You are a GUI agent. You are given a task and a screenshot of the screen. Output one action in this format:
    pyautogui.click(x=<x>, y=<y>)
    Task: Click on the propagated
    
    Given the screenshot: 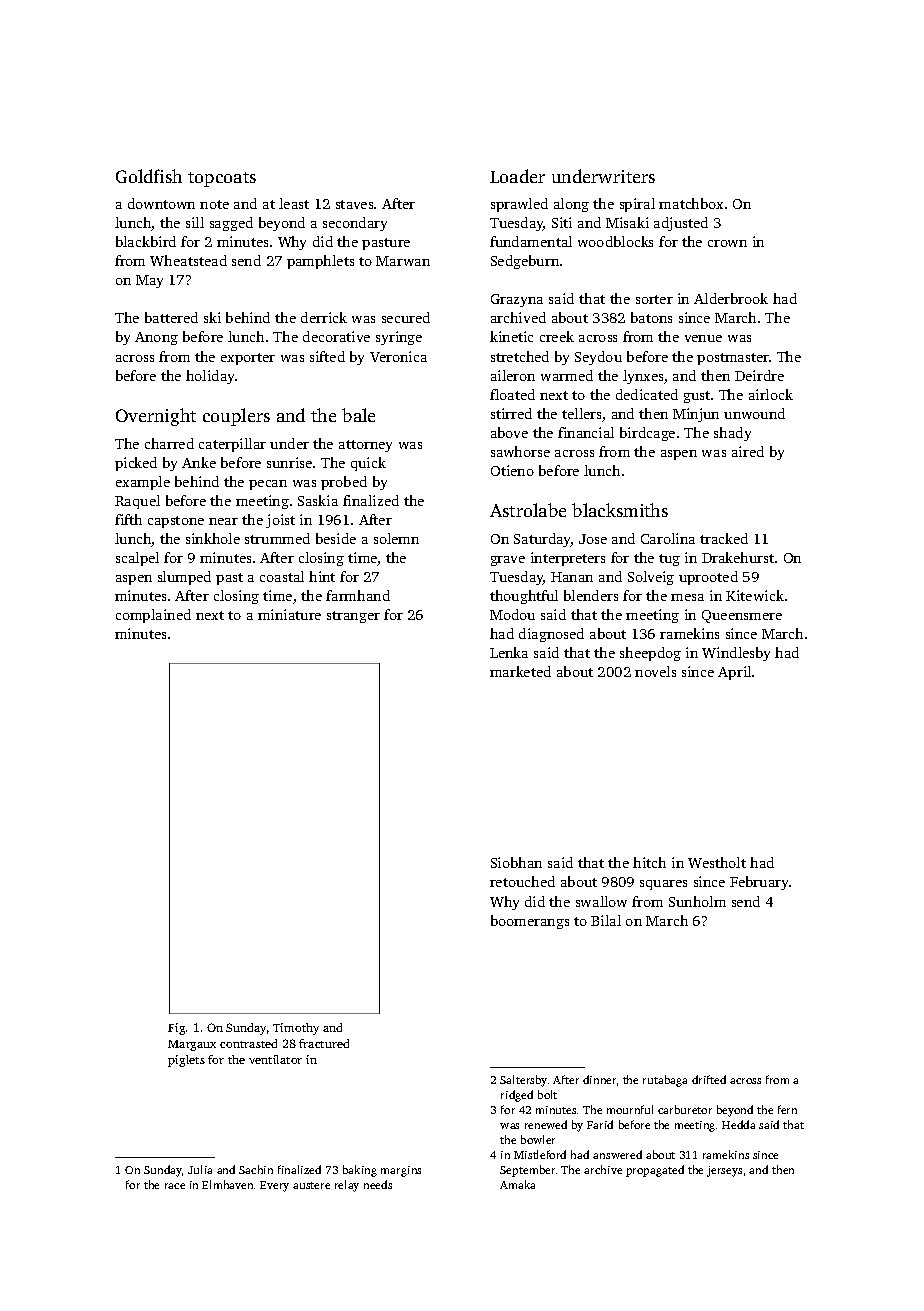 What is the action you would take?
    pyautogui.click(x=655, y=1171)
